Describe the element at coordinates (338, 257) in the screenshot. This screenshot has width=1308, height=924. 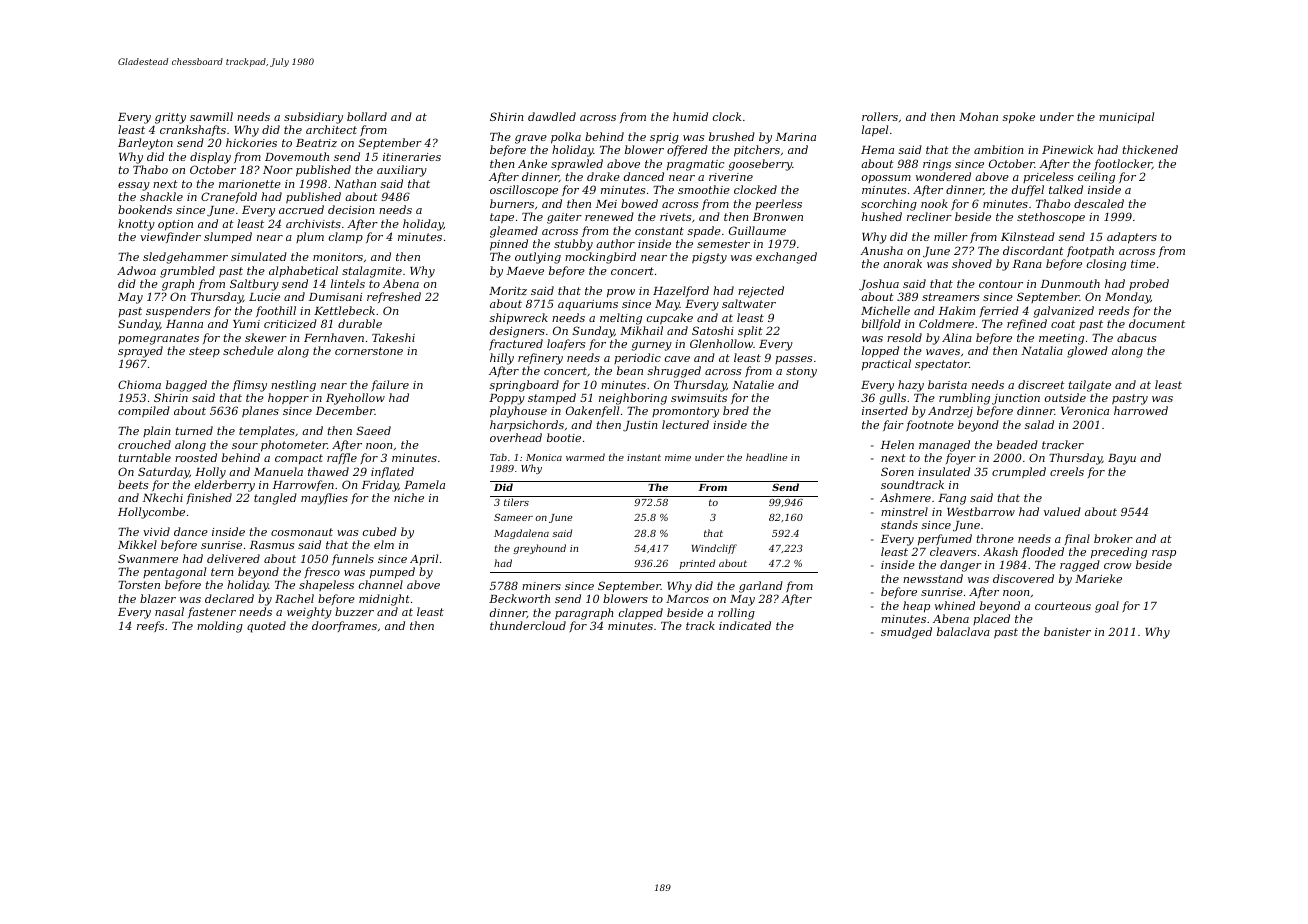
I see `monitors` at that location.
